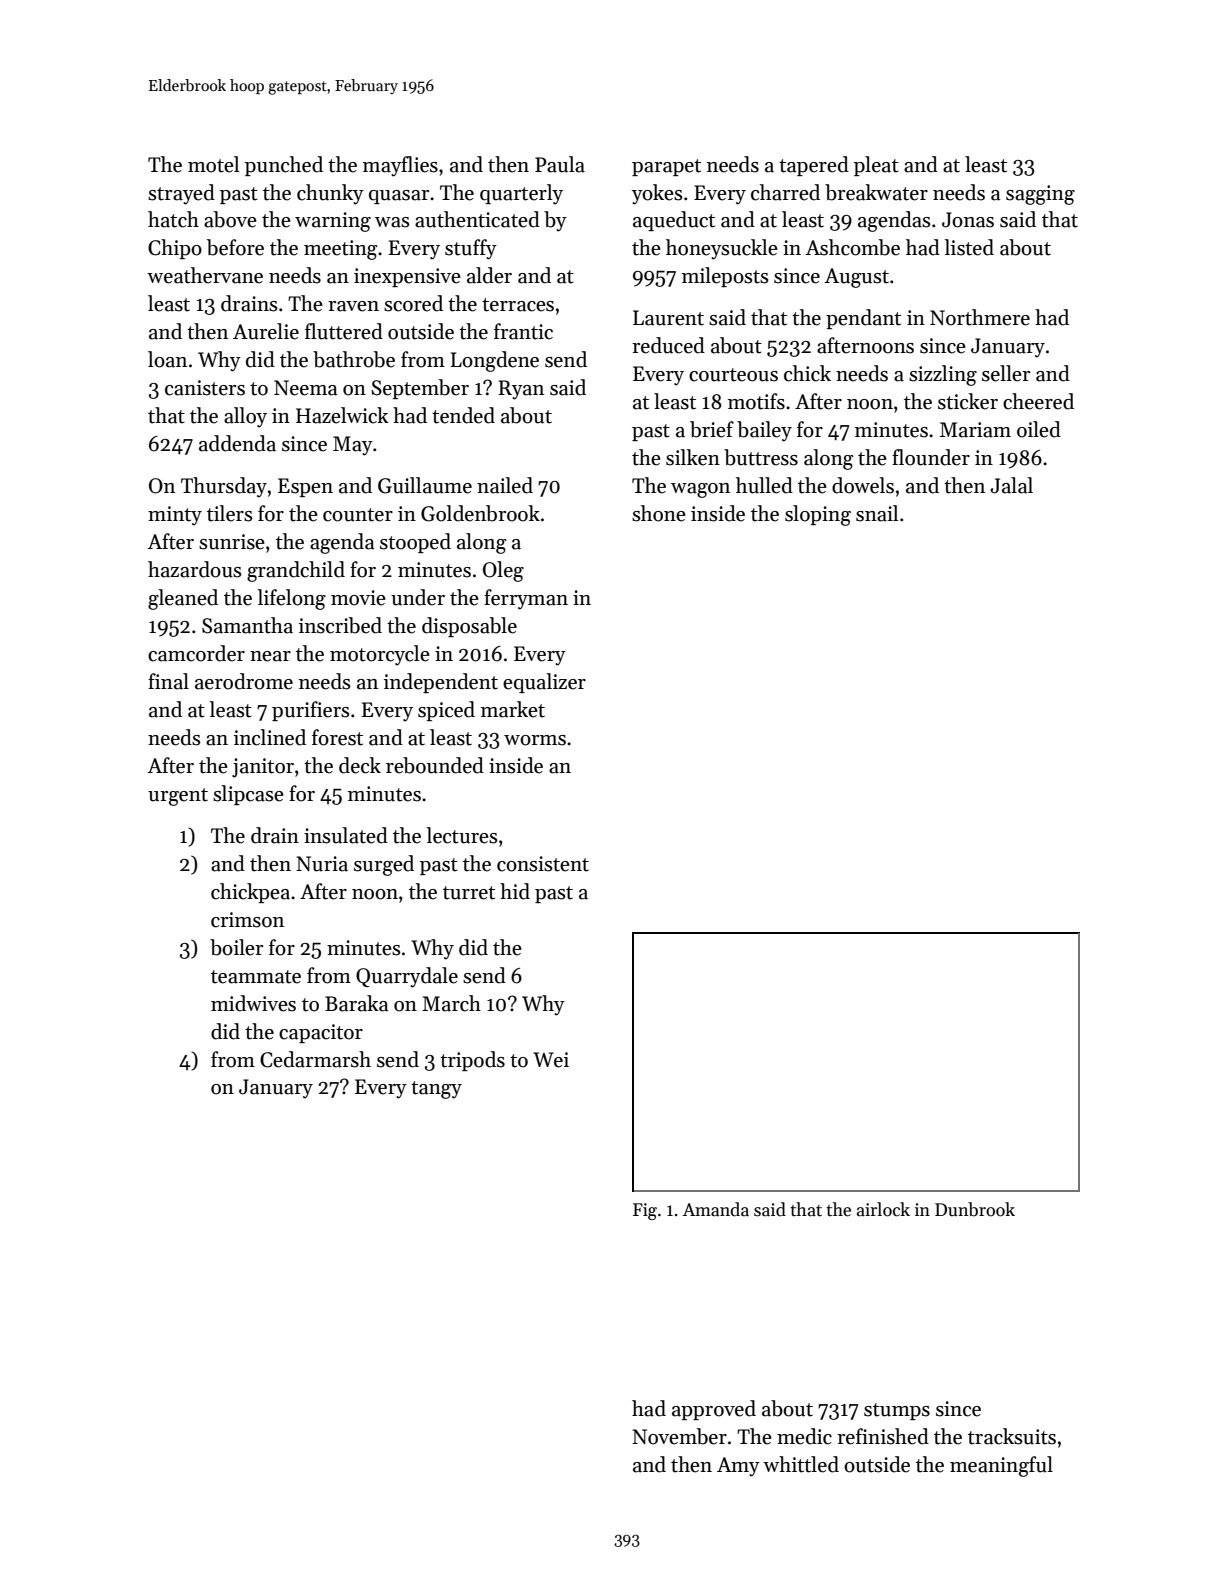  Describe the element at coordinates (340, 625) in the image. I see `inscribed` at that location.
